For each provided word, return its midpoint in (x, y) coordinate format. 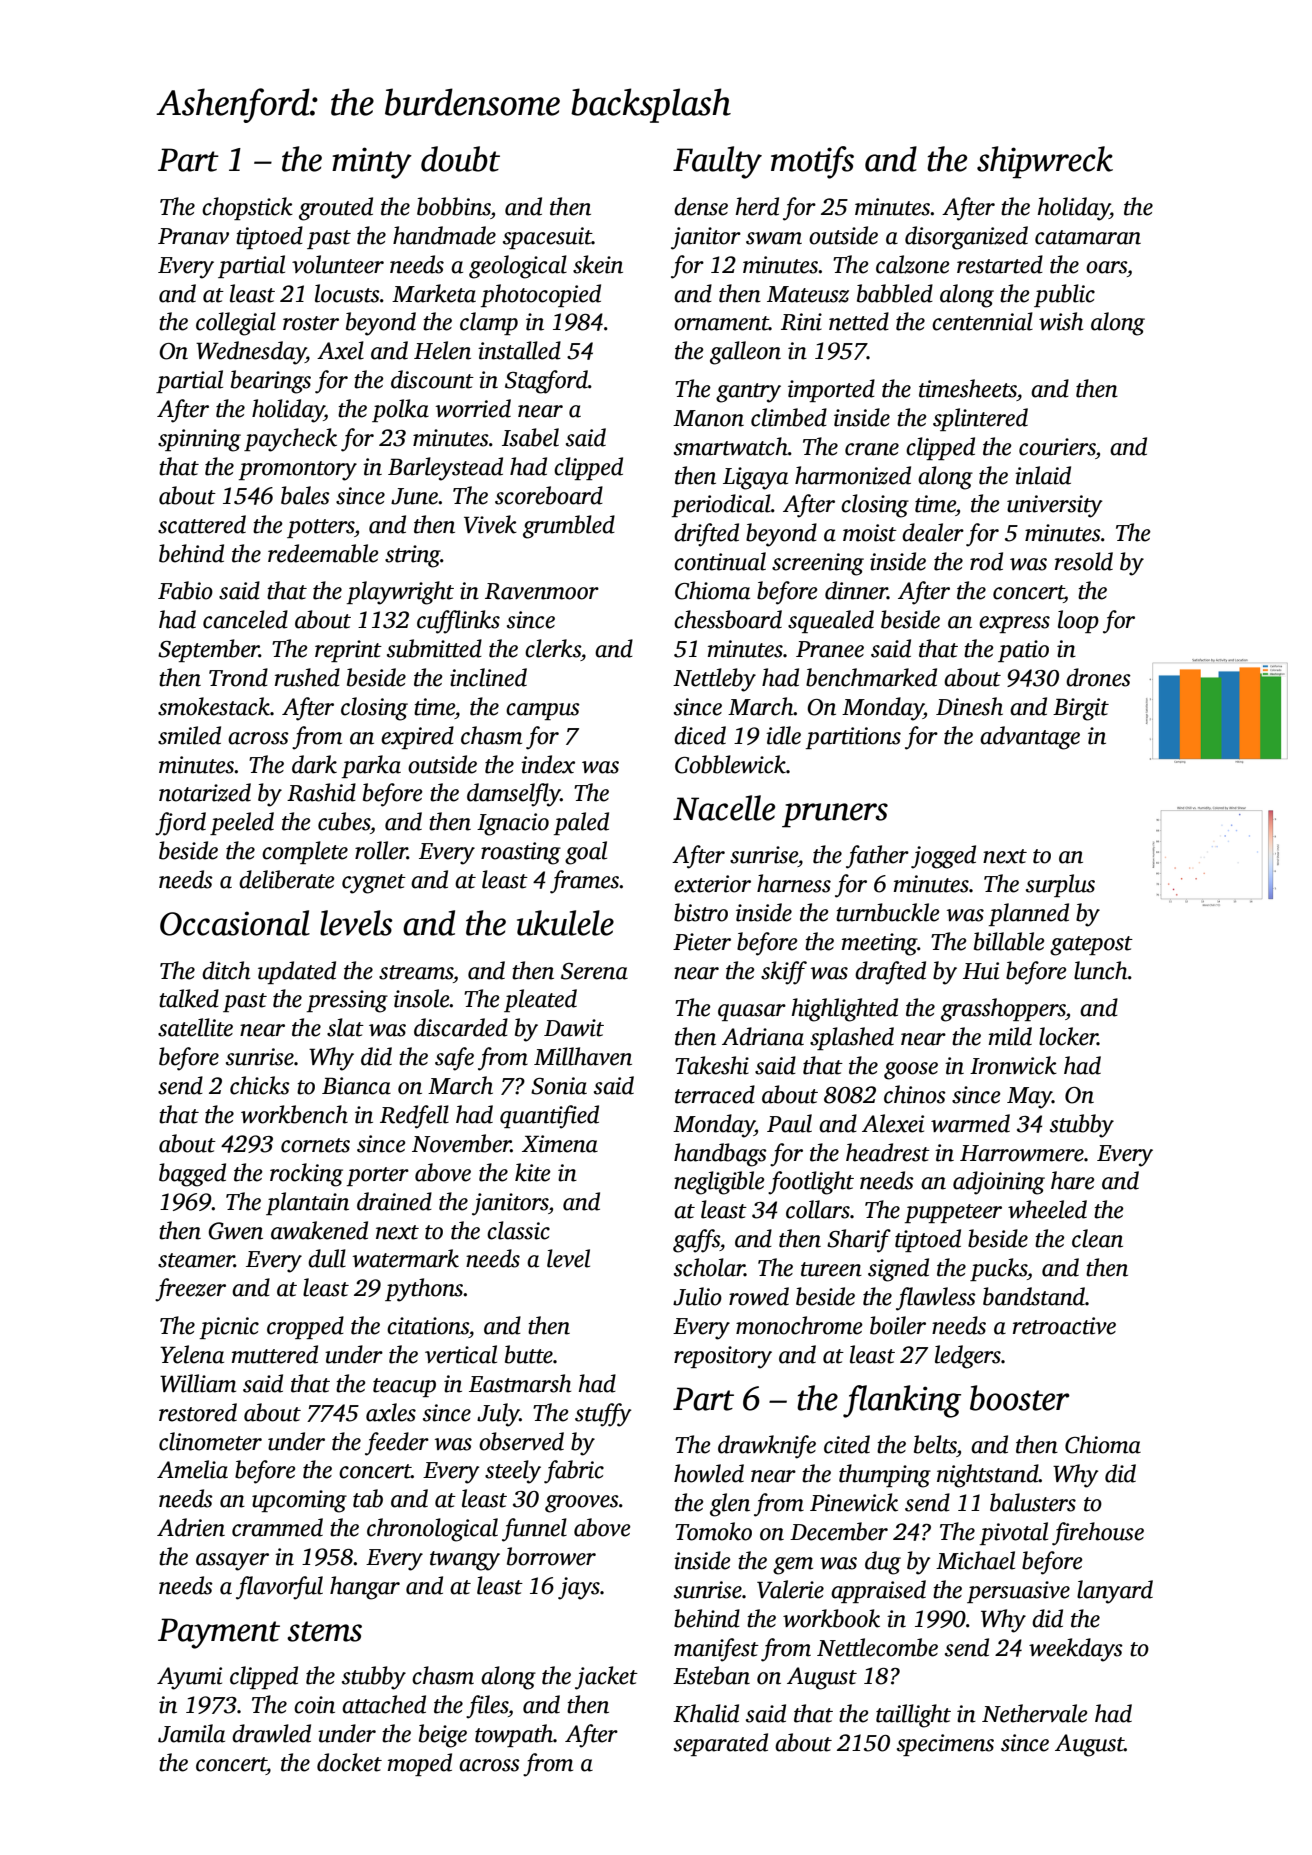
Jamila (191, 1733)
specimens (945, 1745)
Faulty (717, 162)
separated (721, 1744)
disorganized (966, 238)
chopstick (247, 208)
